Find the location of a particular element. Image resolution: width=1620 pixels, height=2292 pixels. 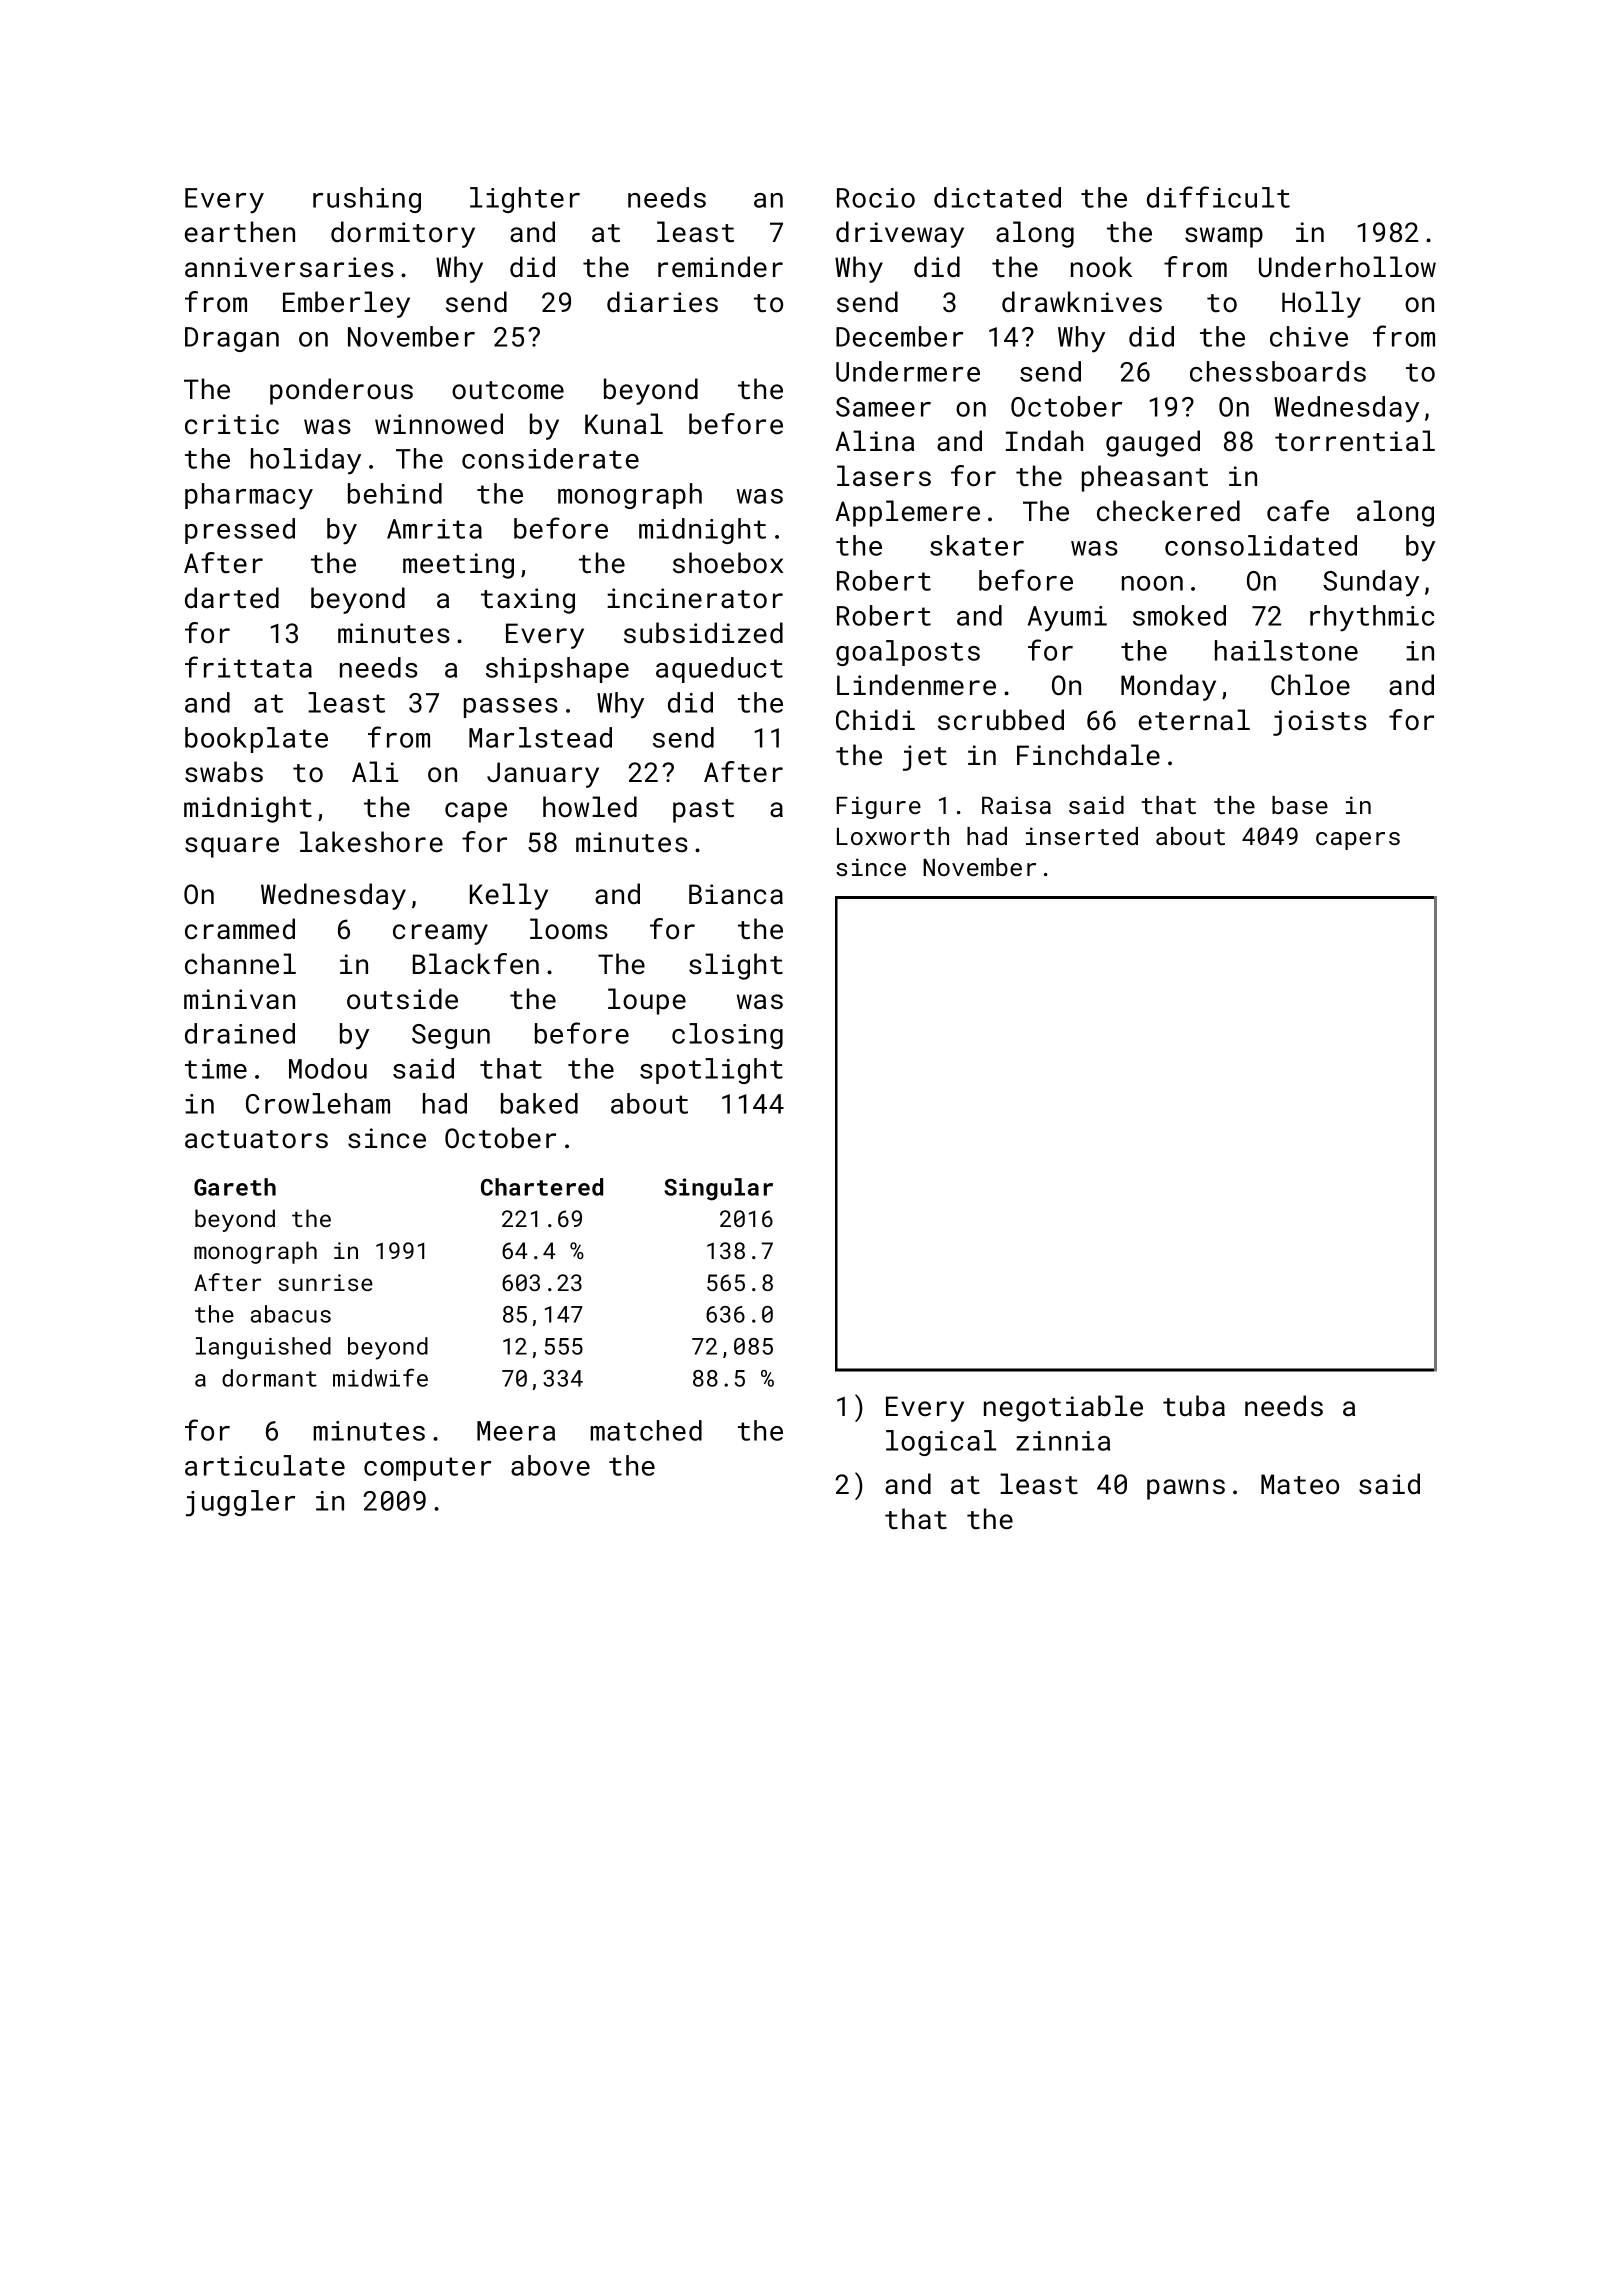

Rocio is located at coordinates (876, 198).
